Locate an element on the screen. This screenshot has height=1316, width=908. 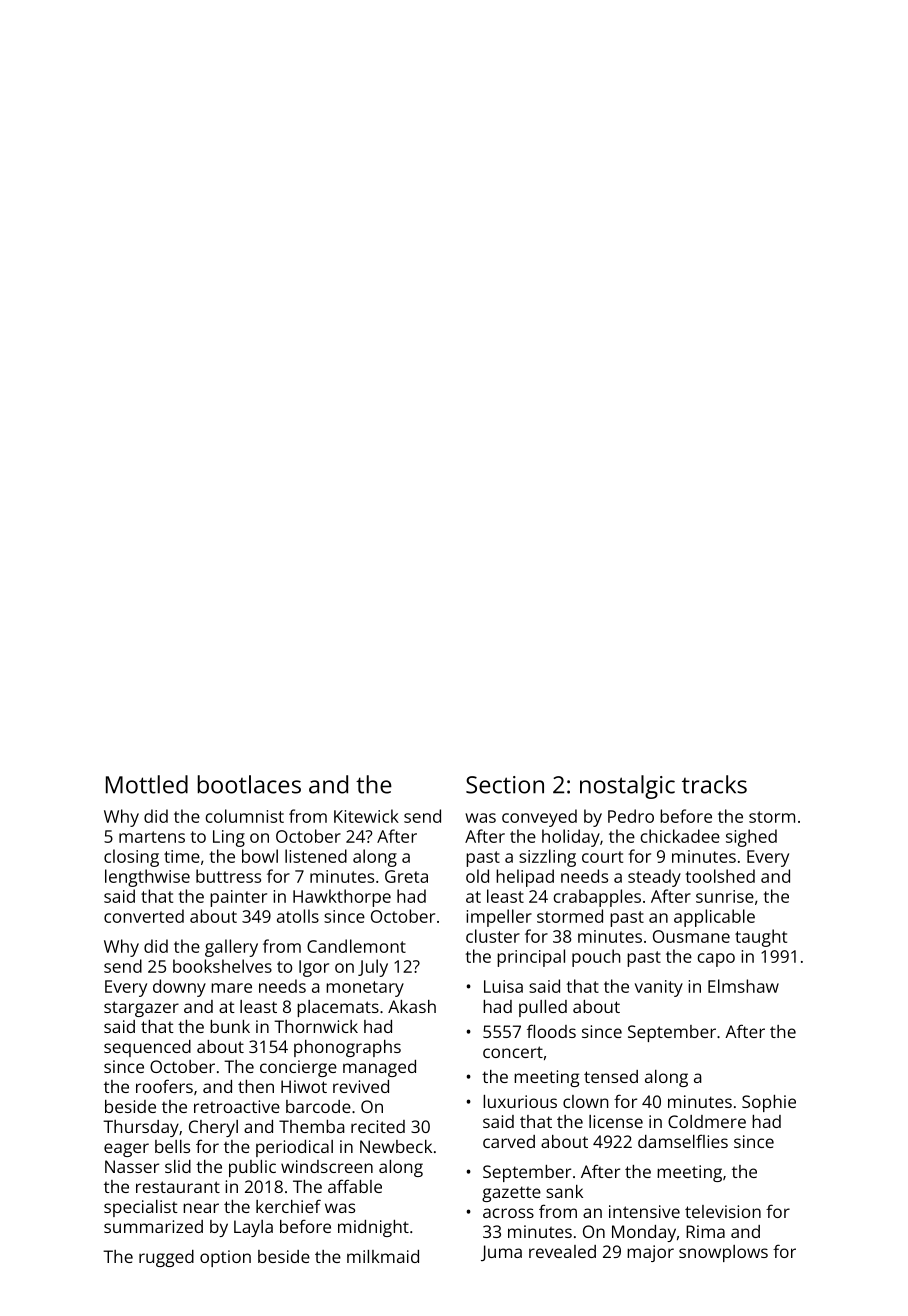
gallery is located at coordinates (231, 948).
